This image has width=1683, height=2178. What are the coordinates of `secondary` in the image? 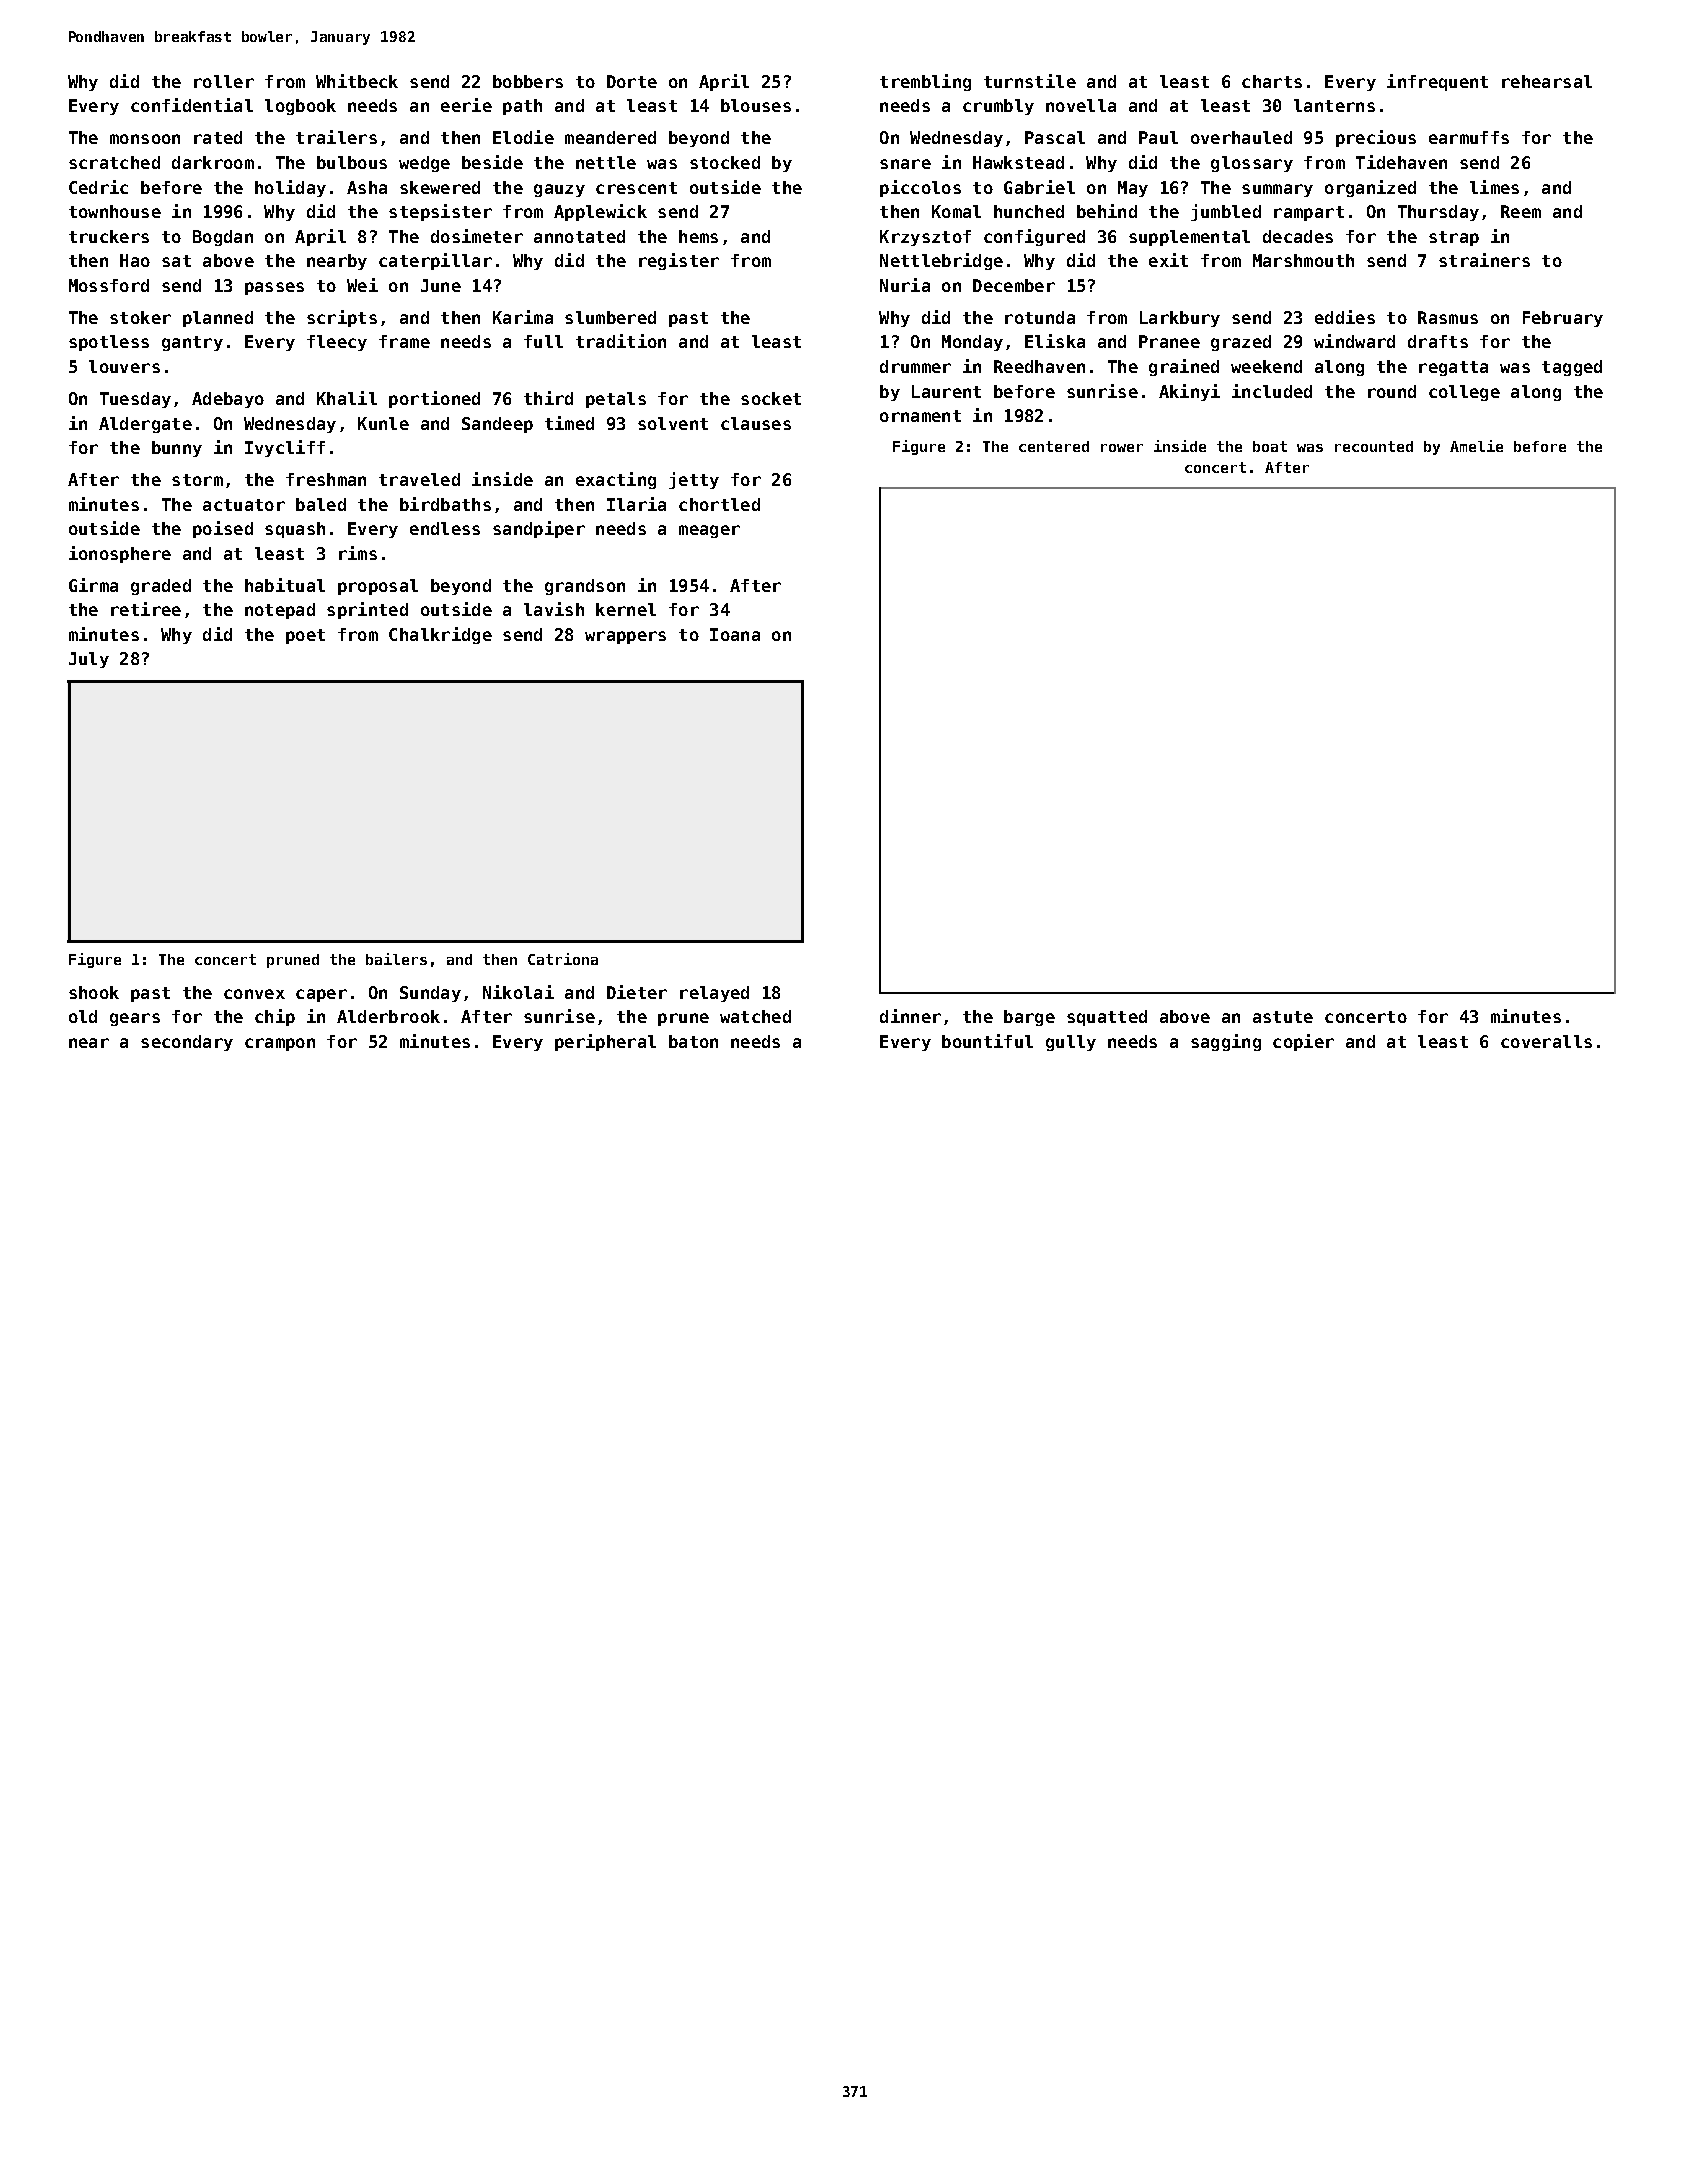 It's located at (187, 1043).
